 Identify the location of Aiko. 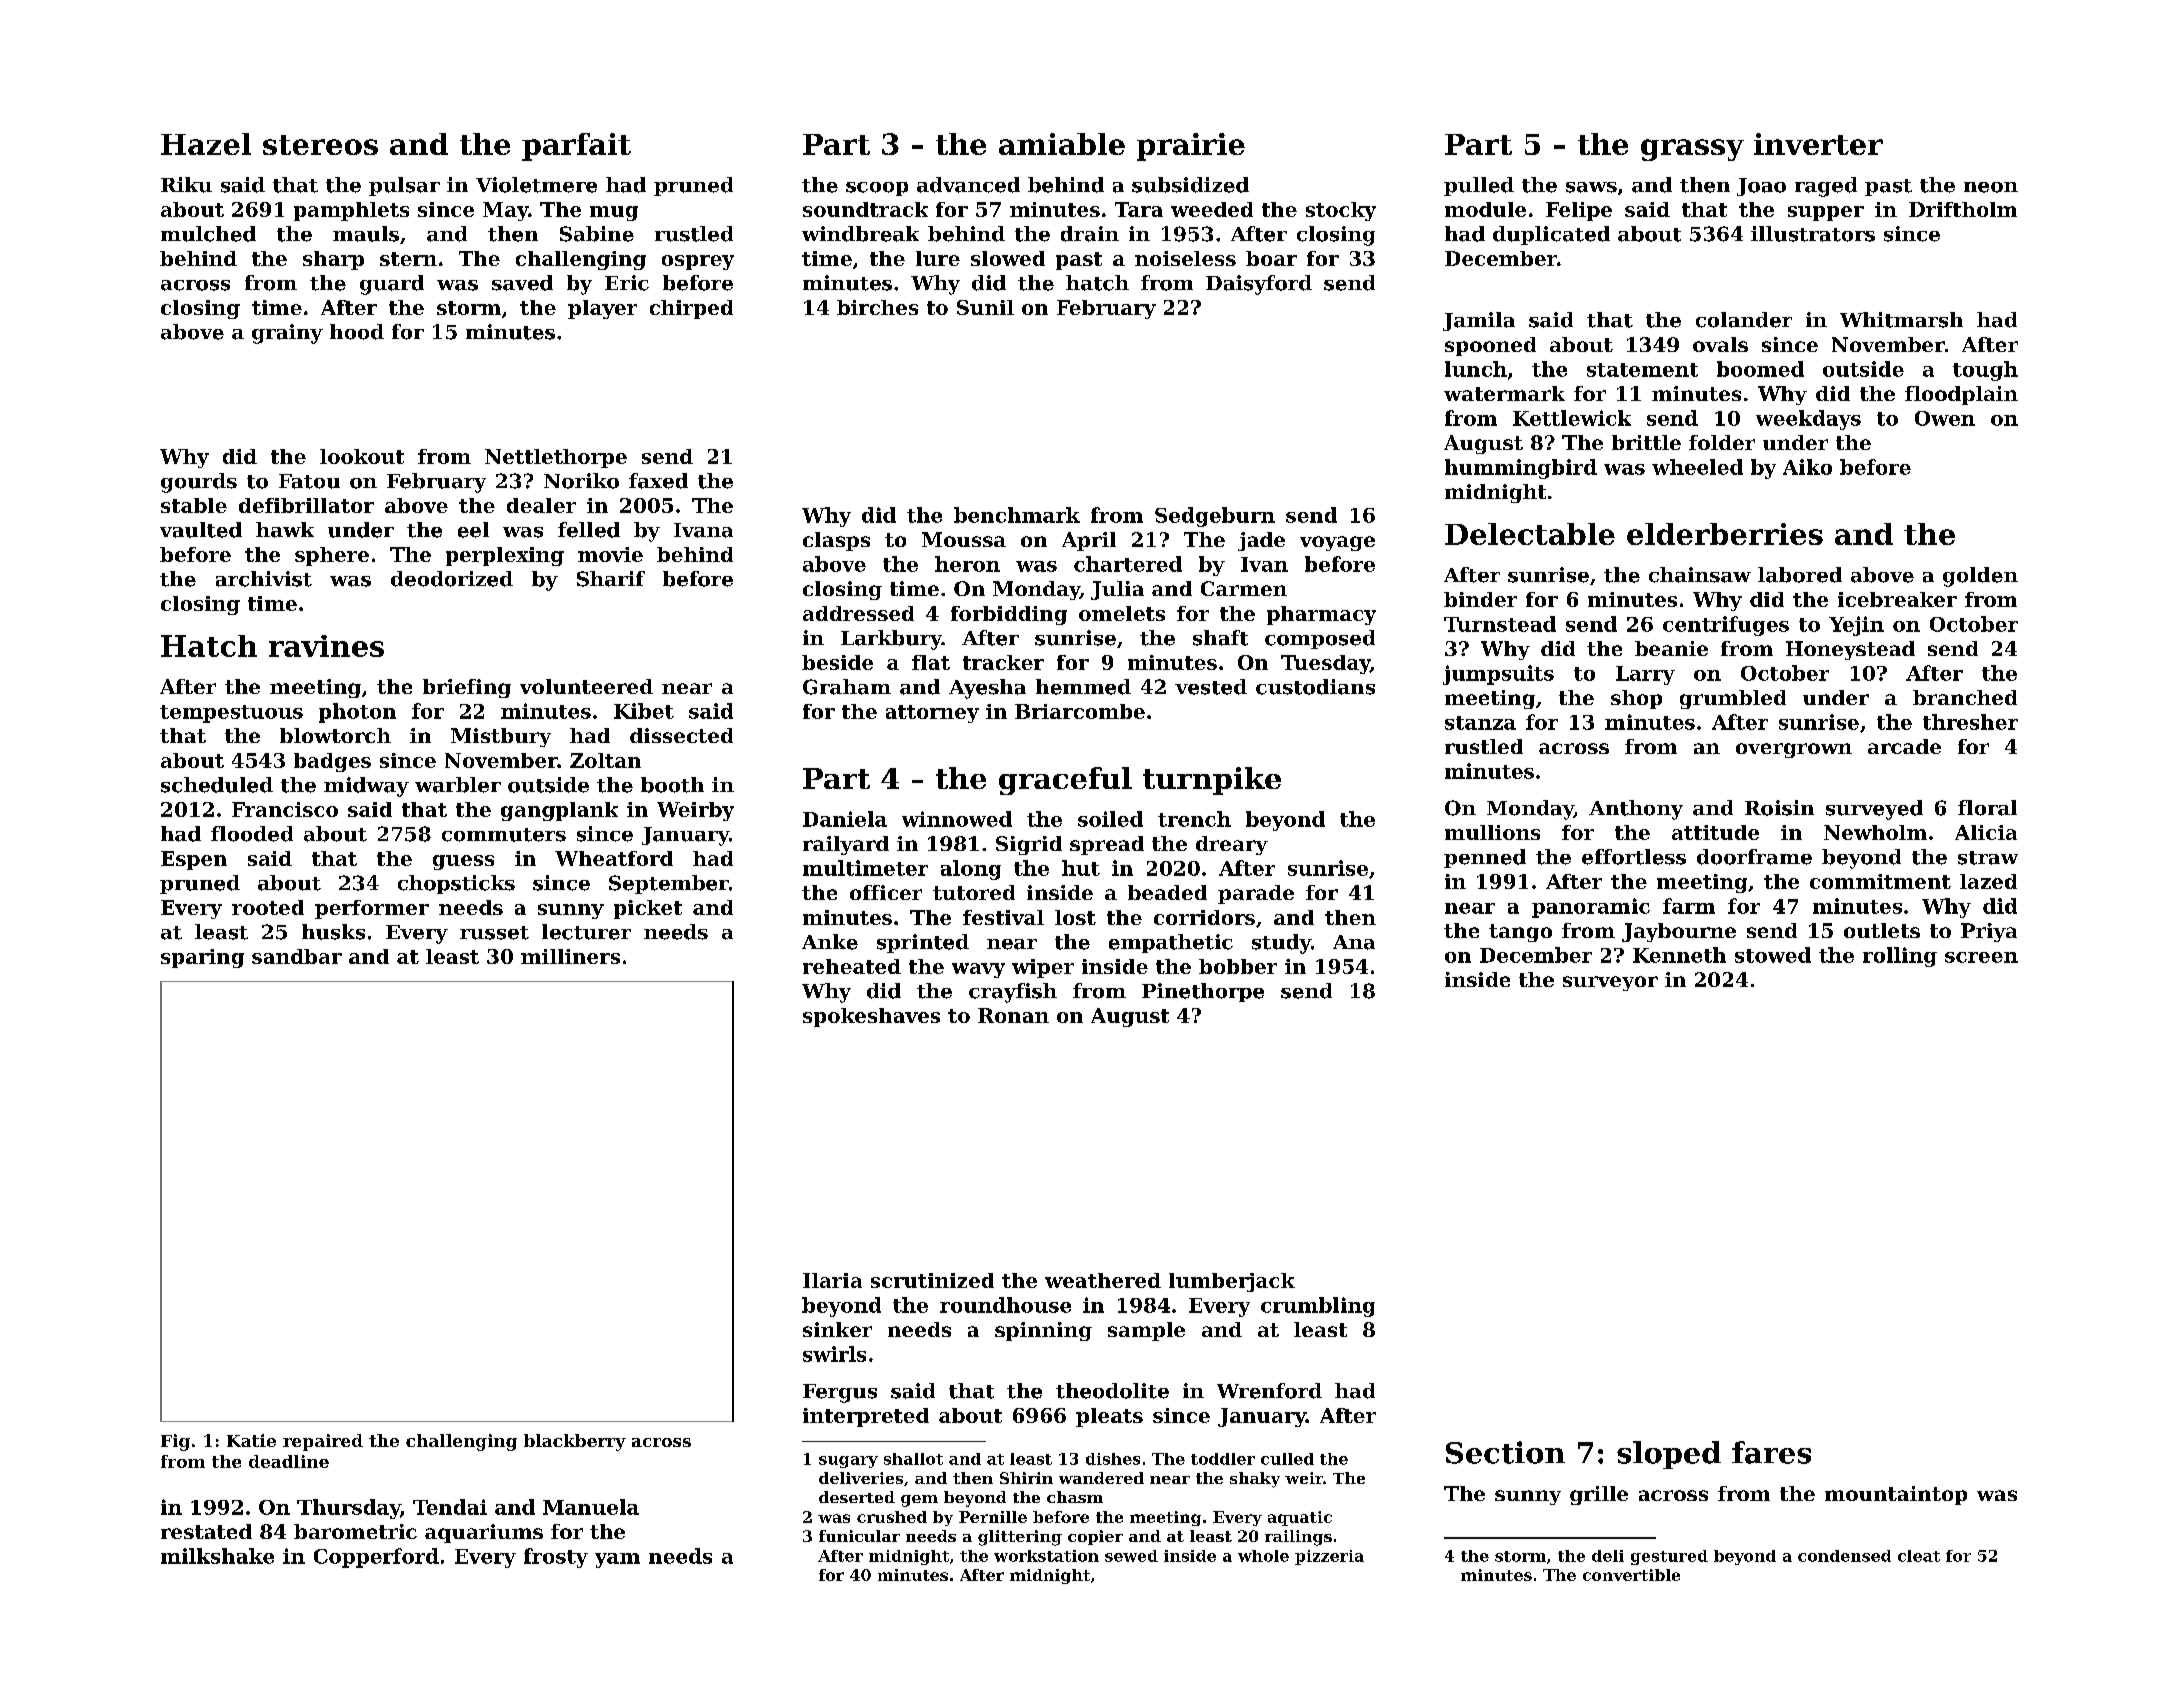
(1807, 467).
